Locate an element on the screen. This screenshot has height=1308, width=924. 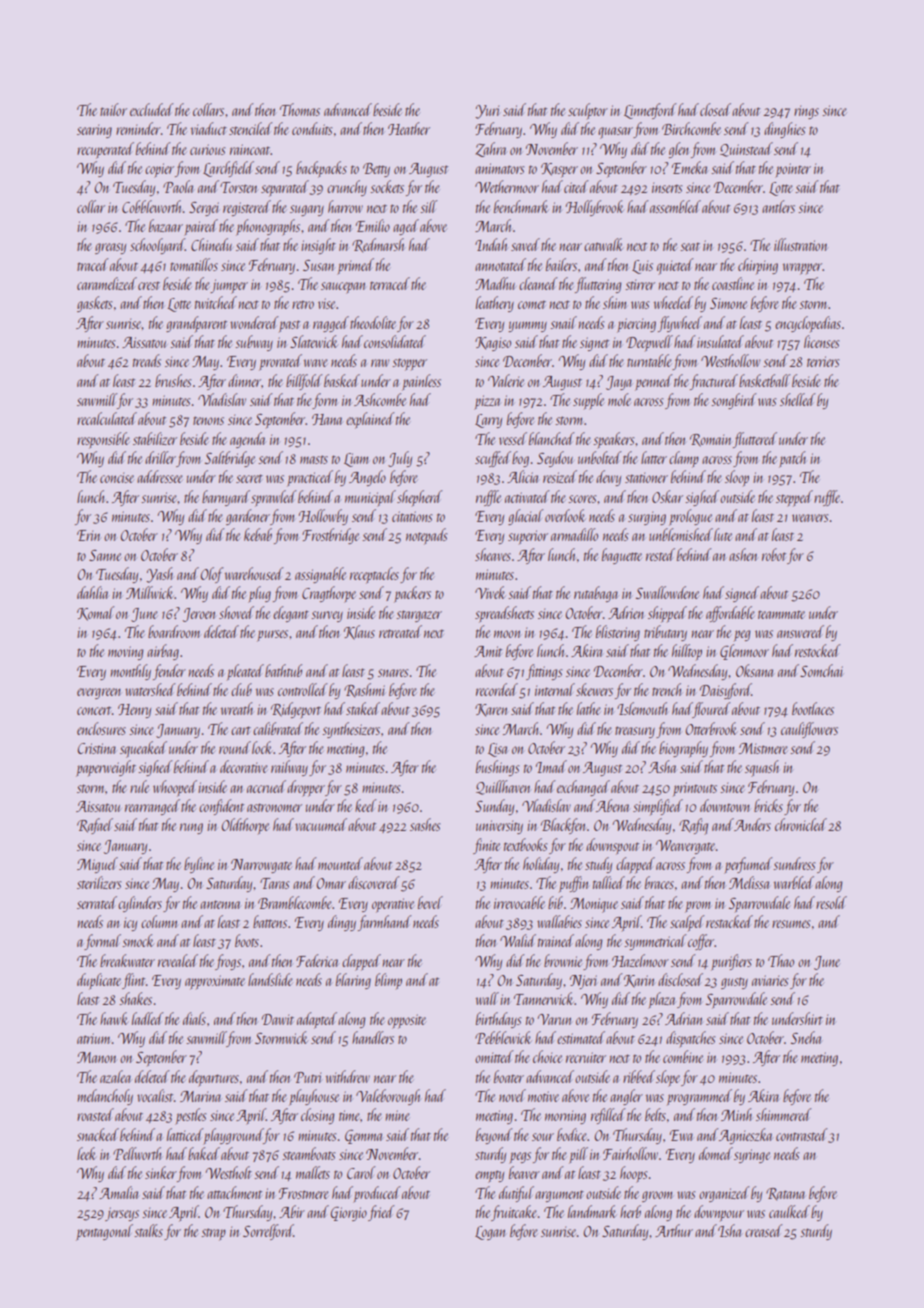
strap is located at coordinates (213, 1234).
